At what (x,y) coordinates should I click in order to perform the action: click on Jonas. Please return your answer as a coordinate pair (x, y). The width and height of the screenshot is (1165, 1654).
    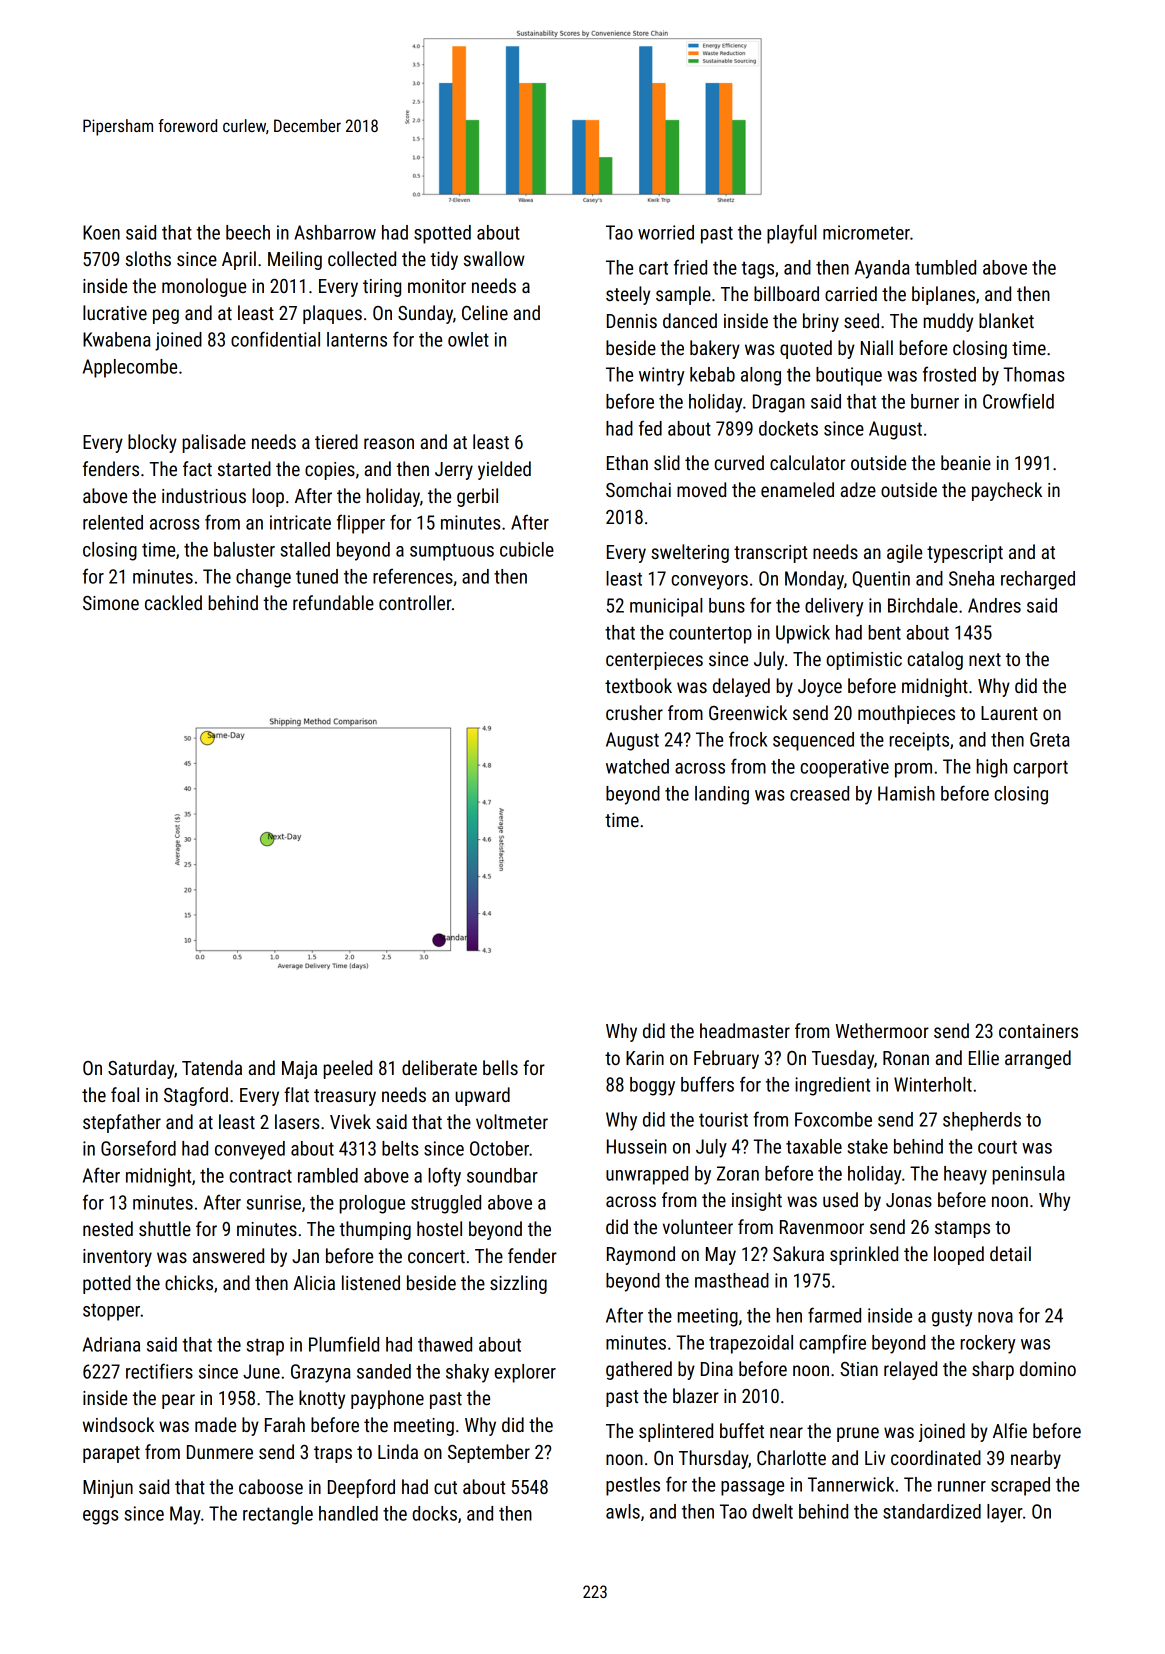
    Looking at the image, I should click on (909, 1200).
